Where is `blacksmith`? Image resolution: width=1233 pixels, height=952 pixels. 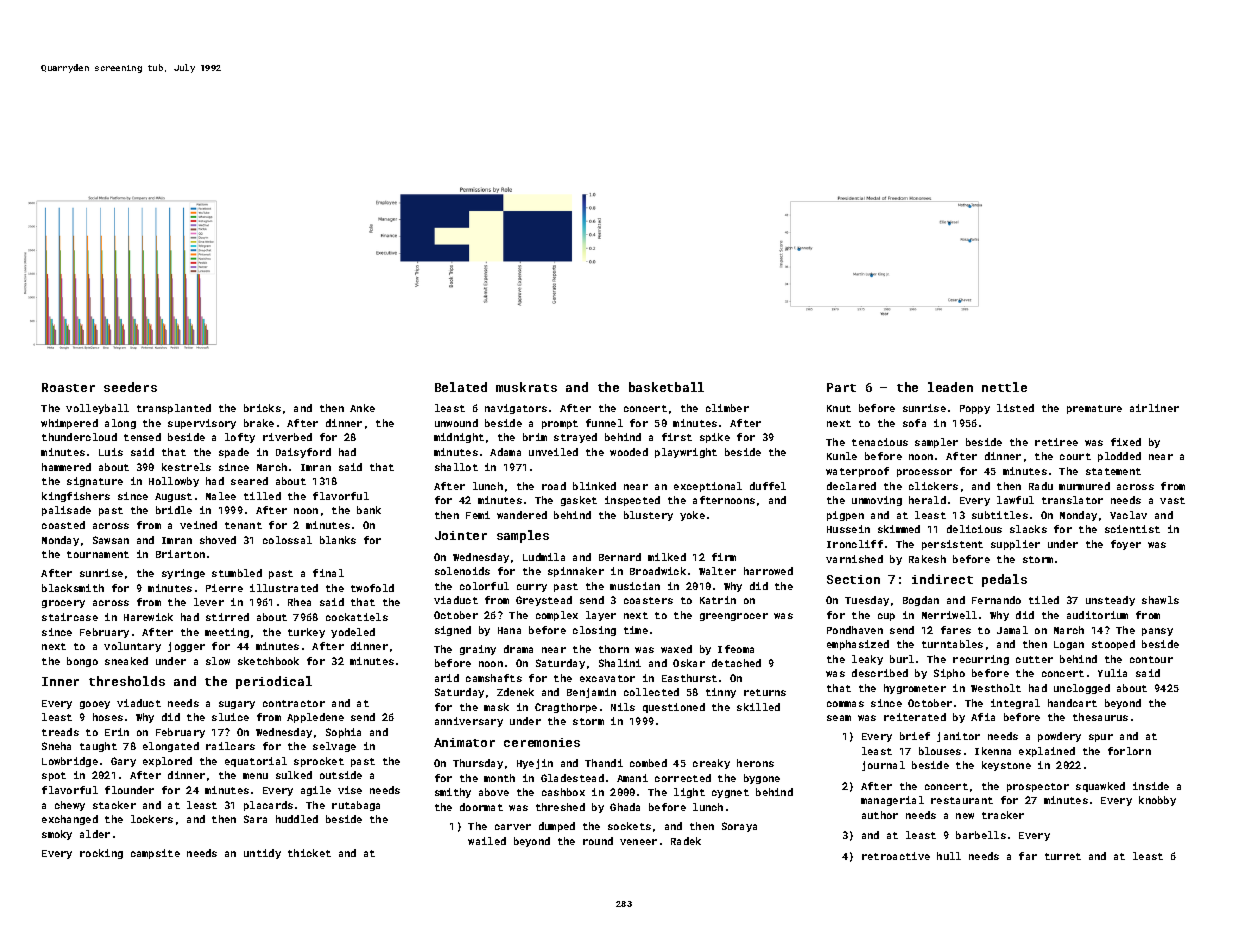 blacksmith is located at coordinates (73, 588).
